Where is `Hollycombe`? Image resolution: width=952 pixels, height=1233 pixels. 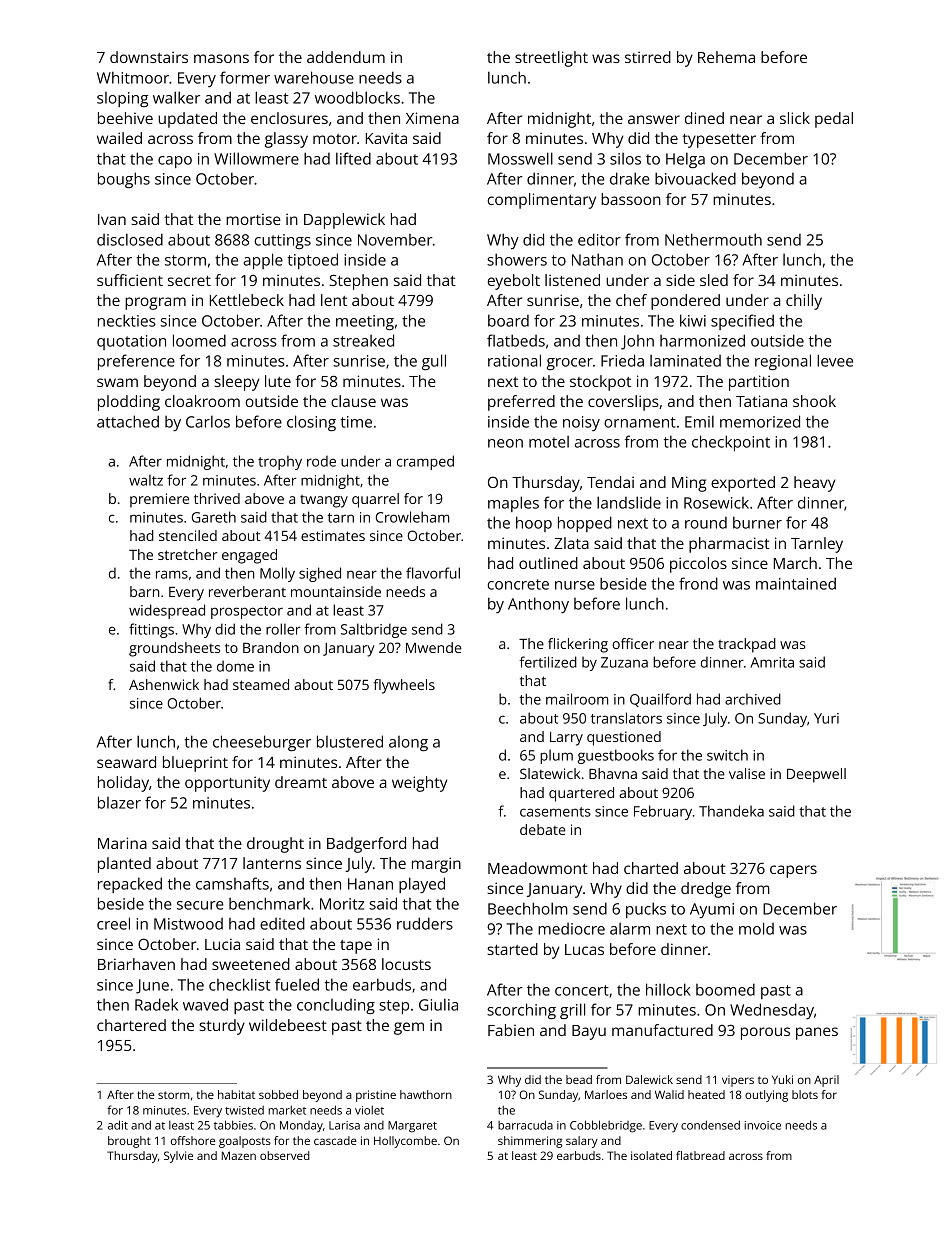
Hollycombe is located at coordinates (405, 1142).
